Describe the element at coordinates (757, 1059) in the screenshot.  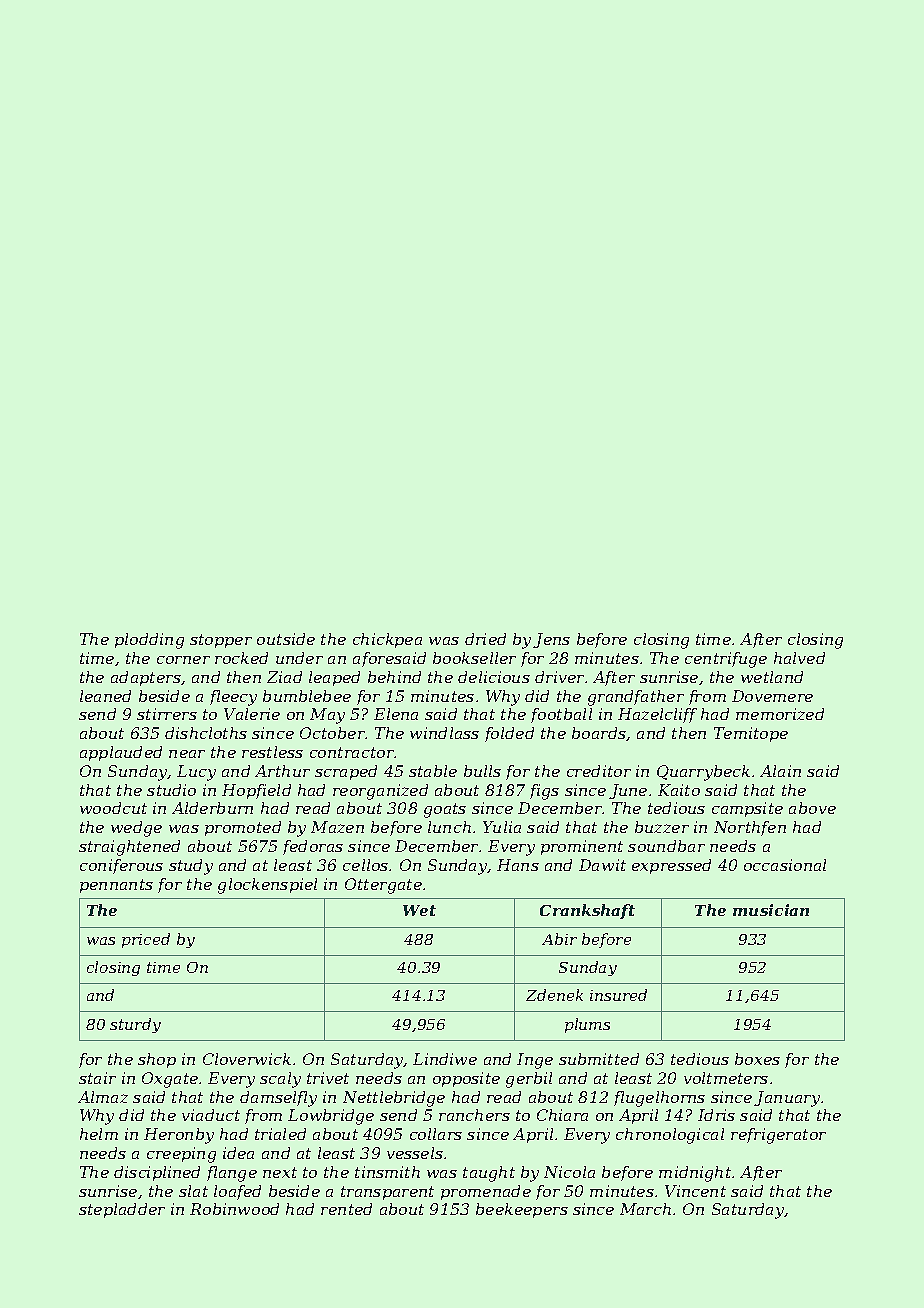
I see `boxes` at that location.
